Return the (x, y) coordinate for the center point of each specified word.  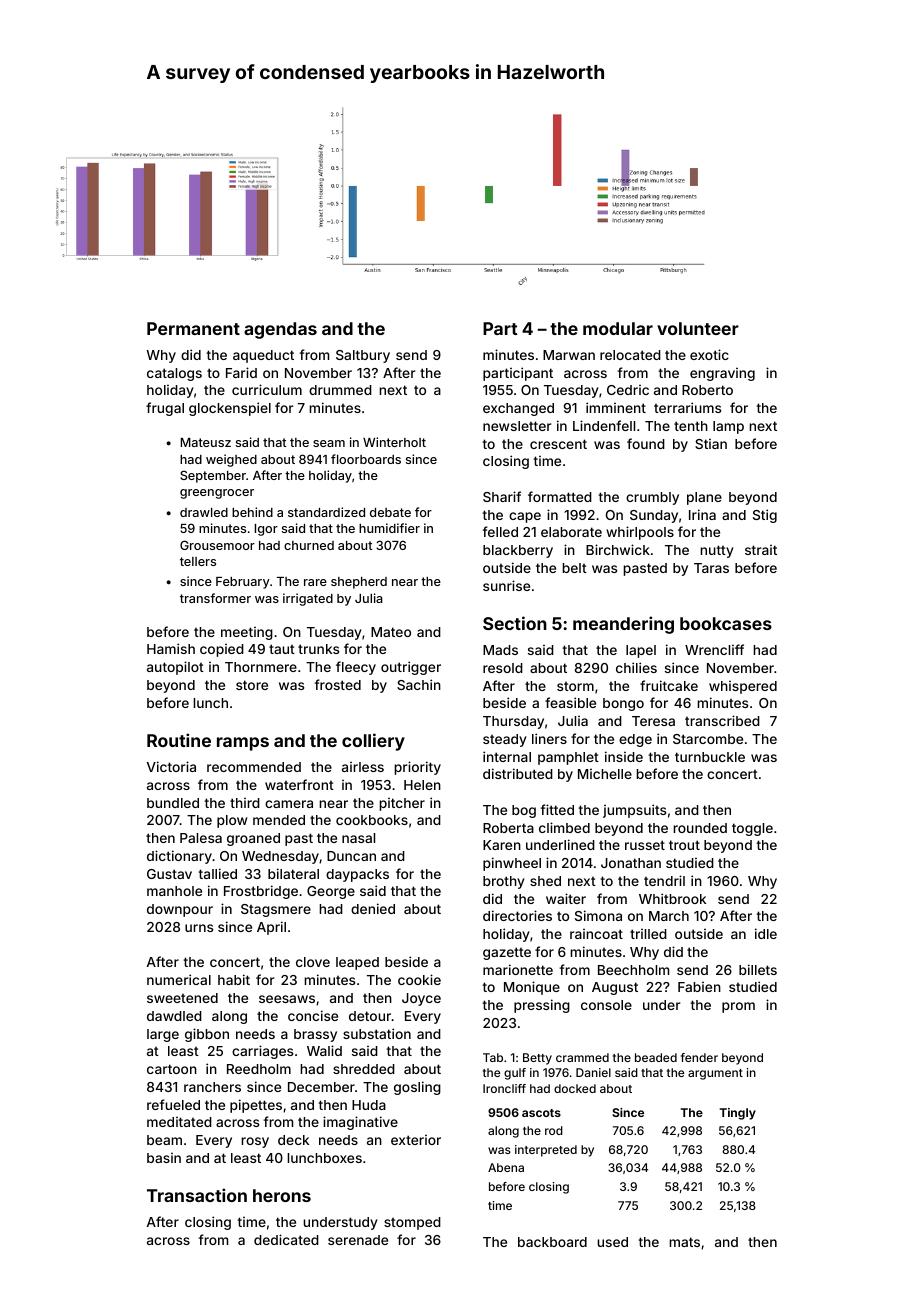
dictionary (179, 857)
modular (618, 328)
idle (766, 933)
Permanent (193, 328)
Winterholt (394, 442)
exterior (416, 1140)
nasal (358, 838)
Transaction (197, 1195)
